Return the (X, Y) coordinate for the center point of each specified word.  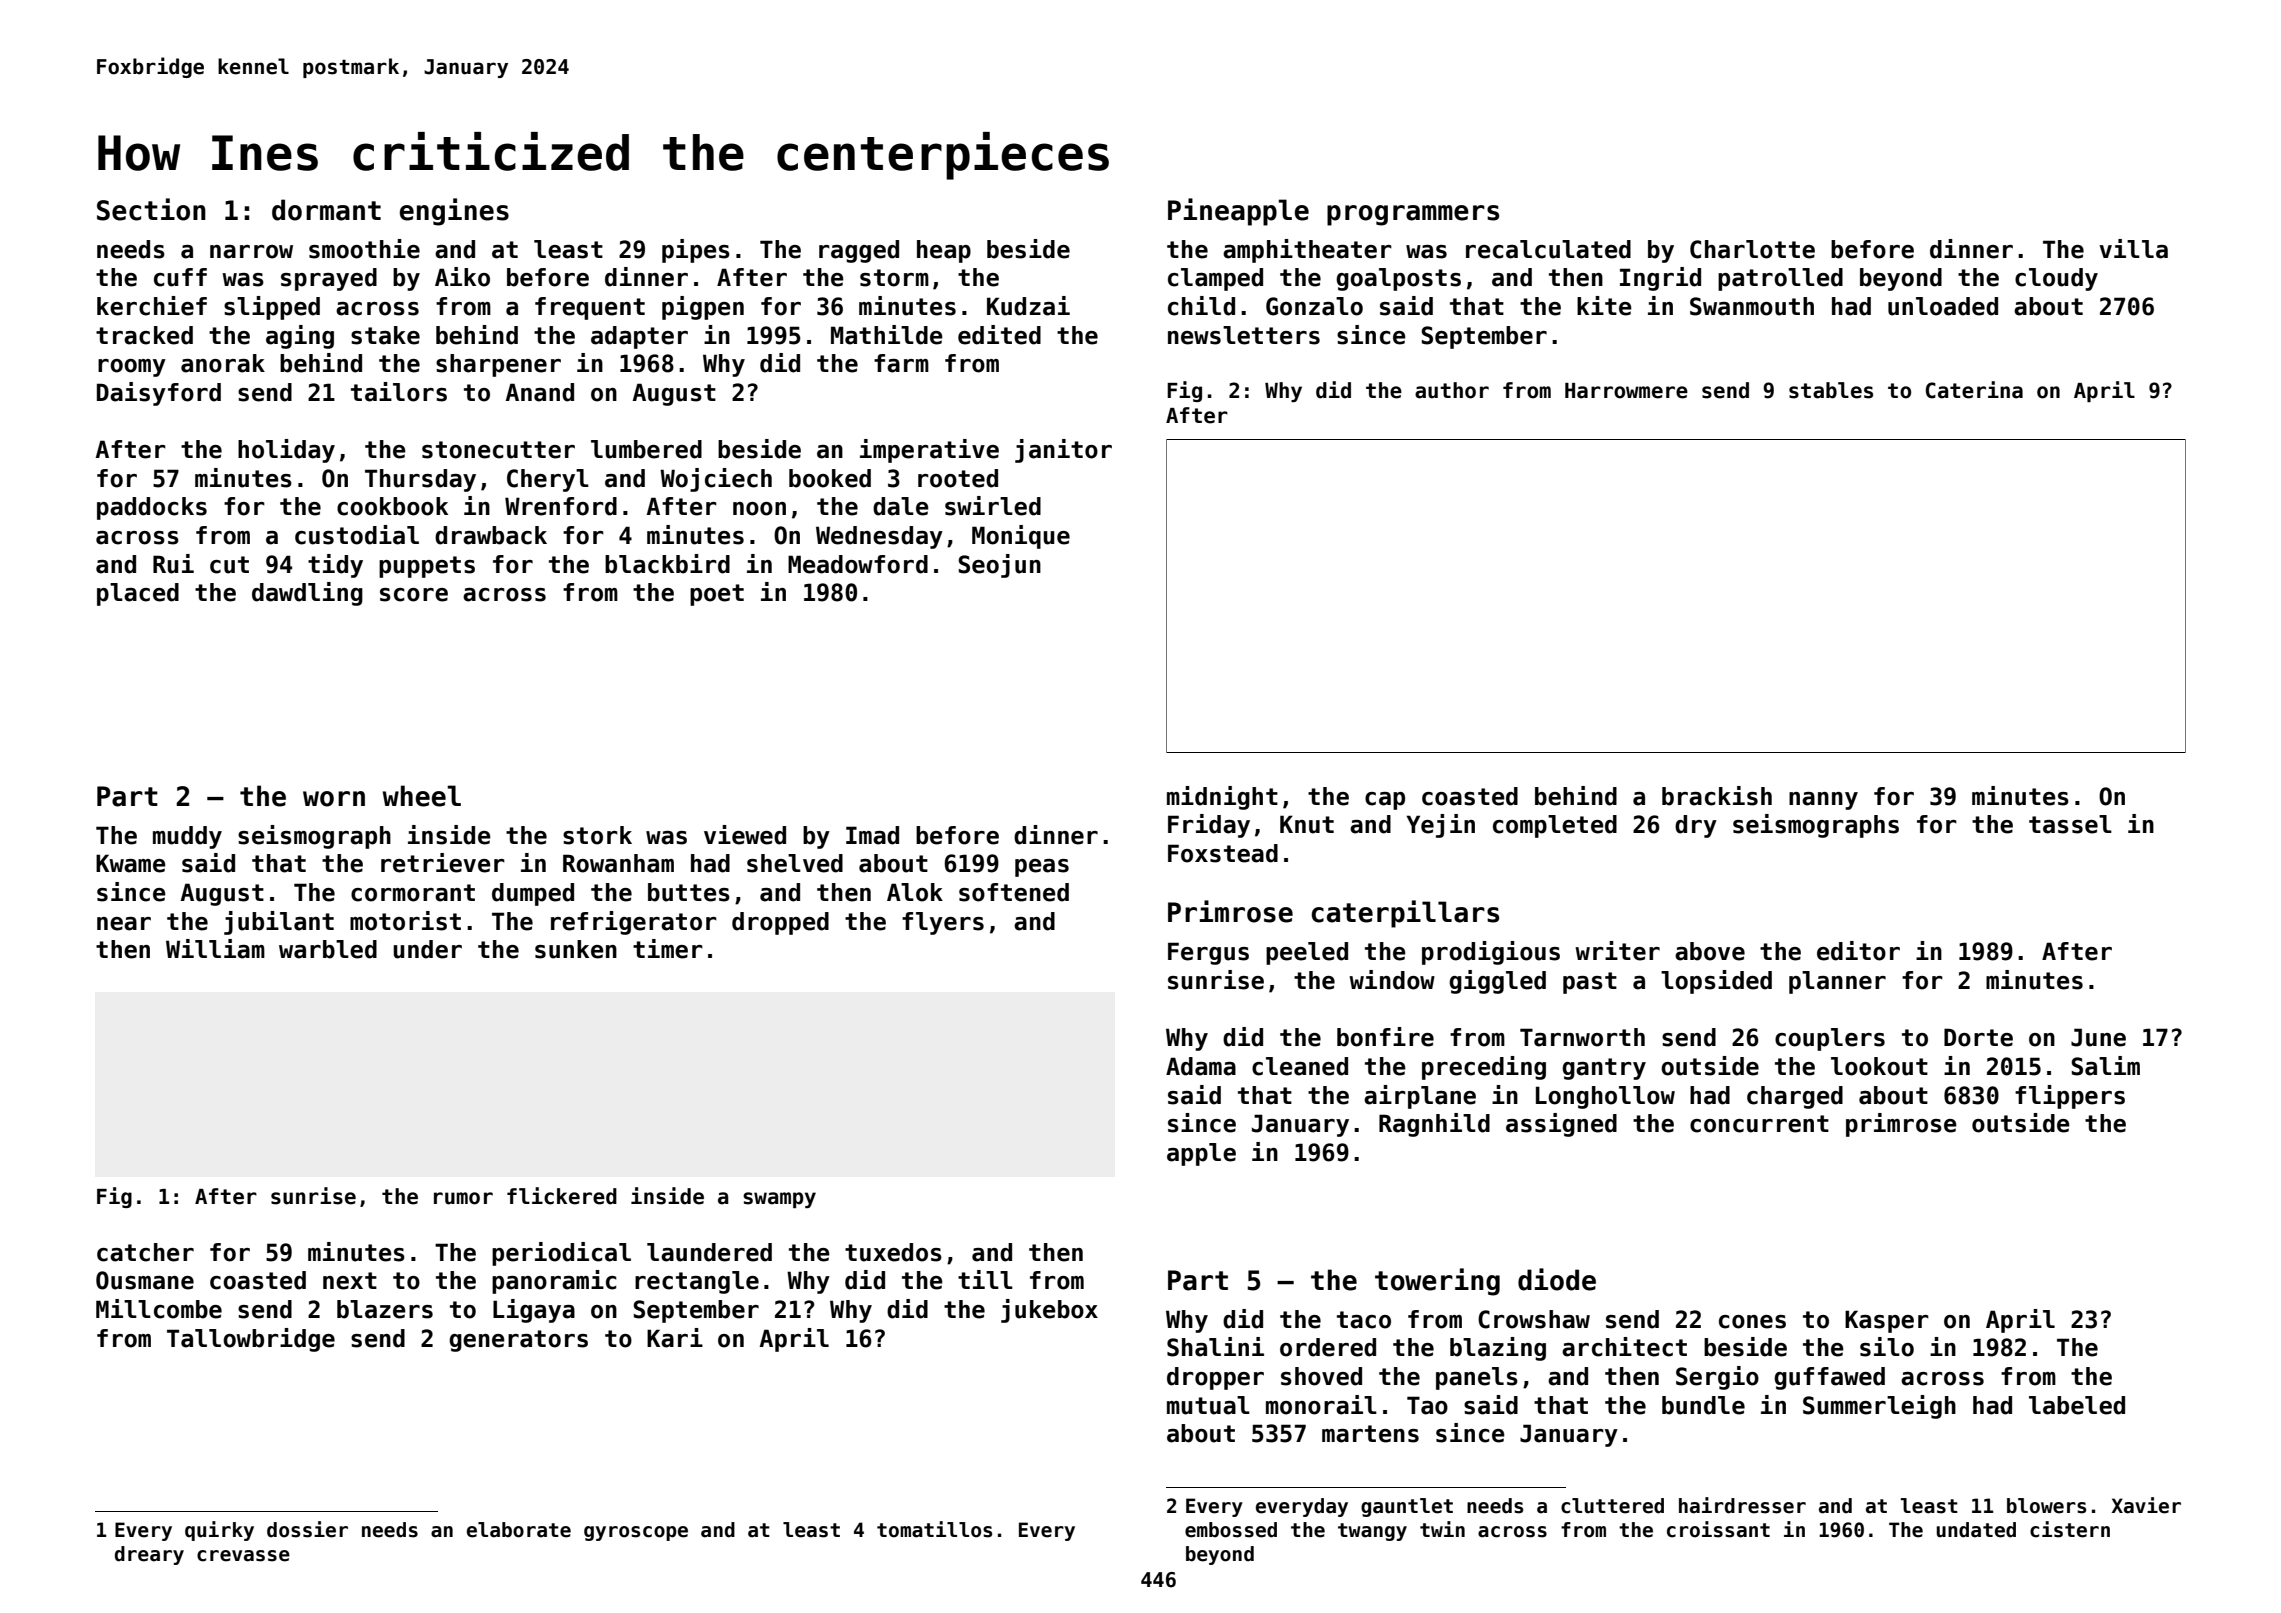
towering (1437, 1282)
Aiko (462, 277)
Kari (675, 1338)
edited (999, 335)
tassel (2070, 824)
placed (138, 594)
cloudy (2056, 279)
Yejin (1440, 826)
